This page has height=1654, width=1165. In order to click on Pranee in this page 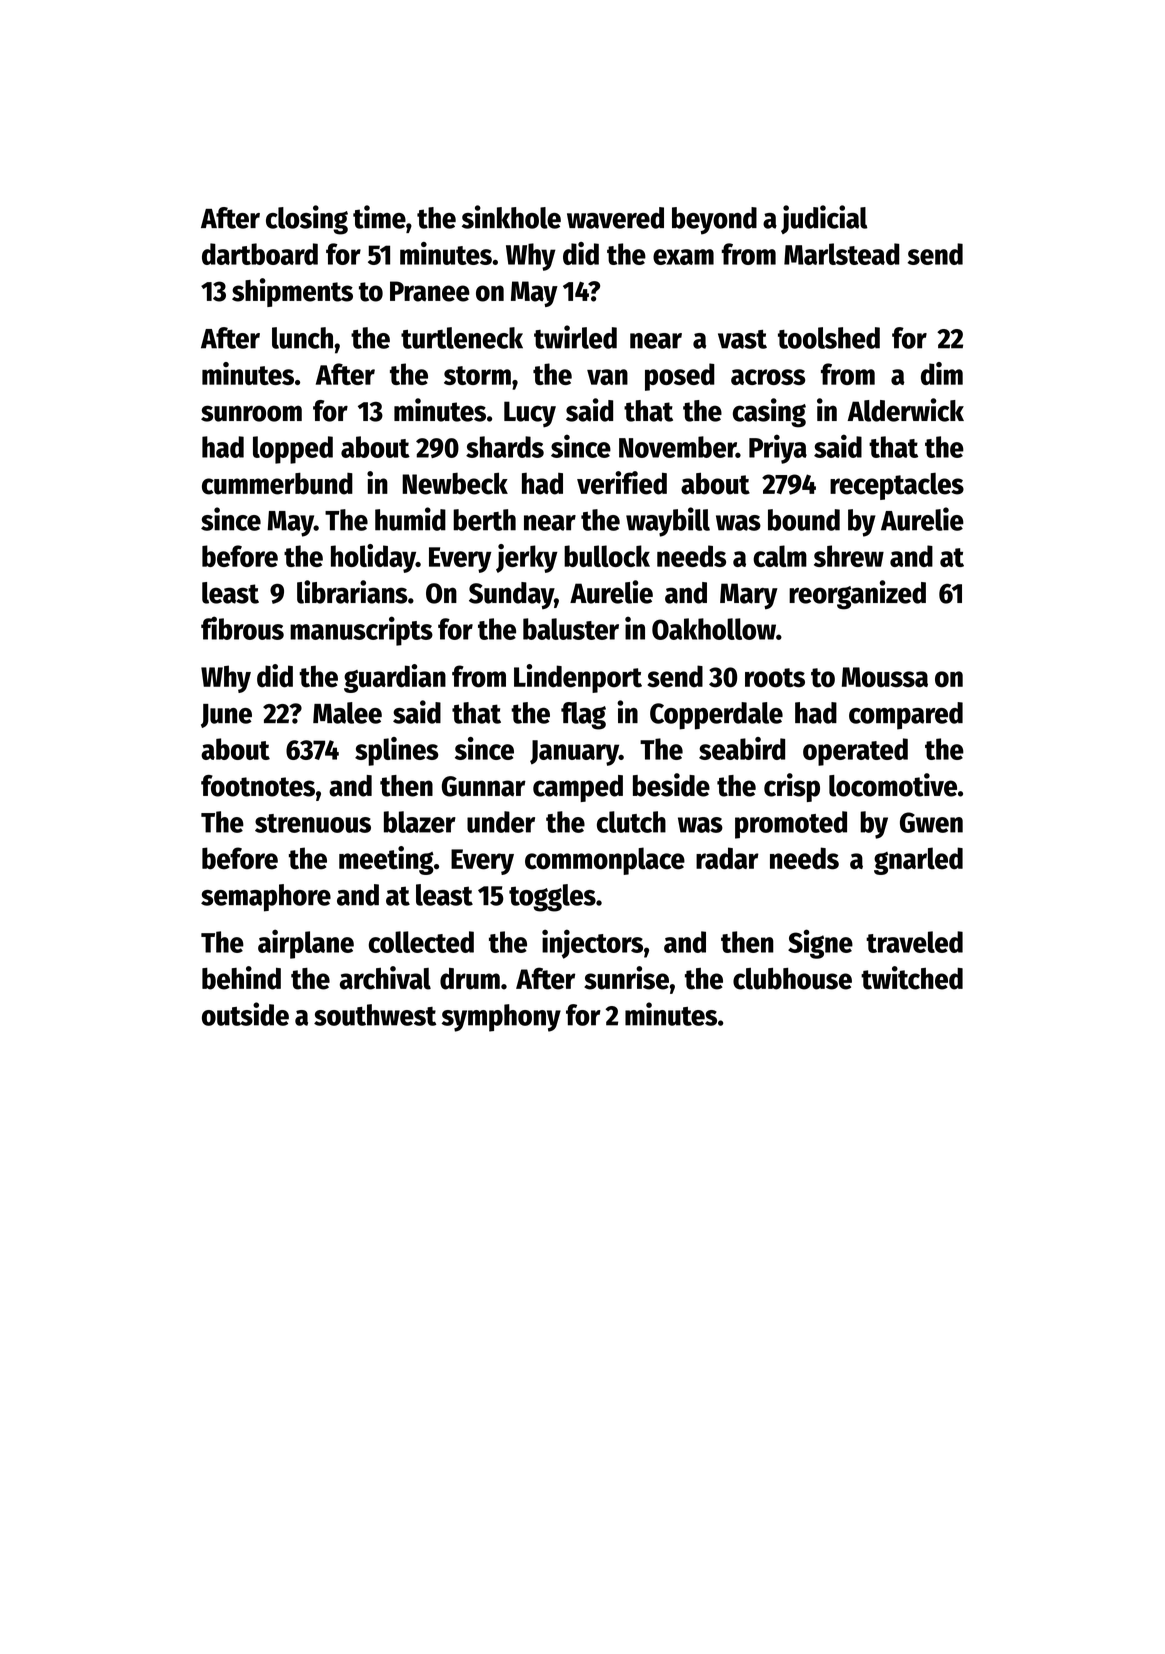, I will do `click(430, 291)`.
